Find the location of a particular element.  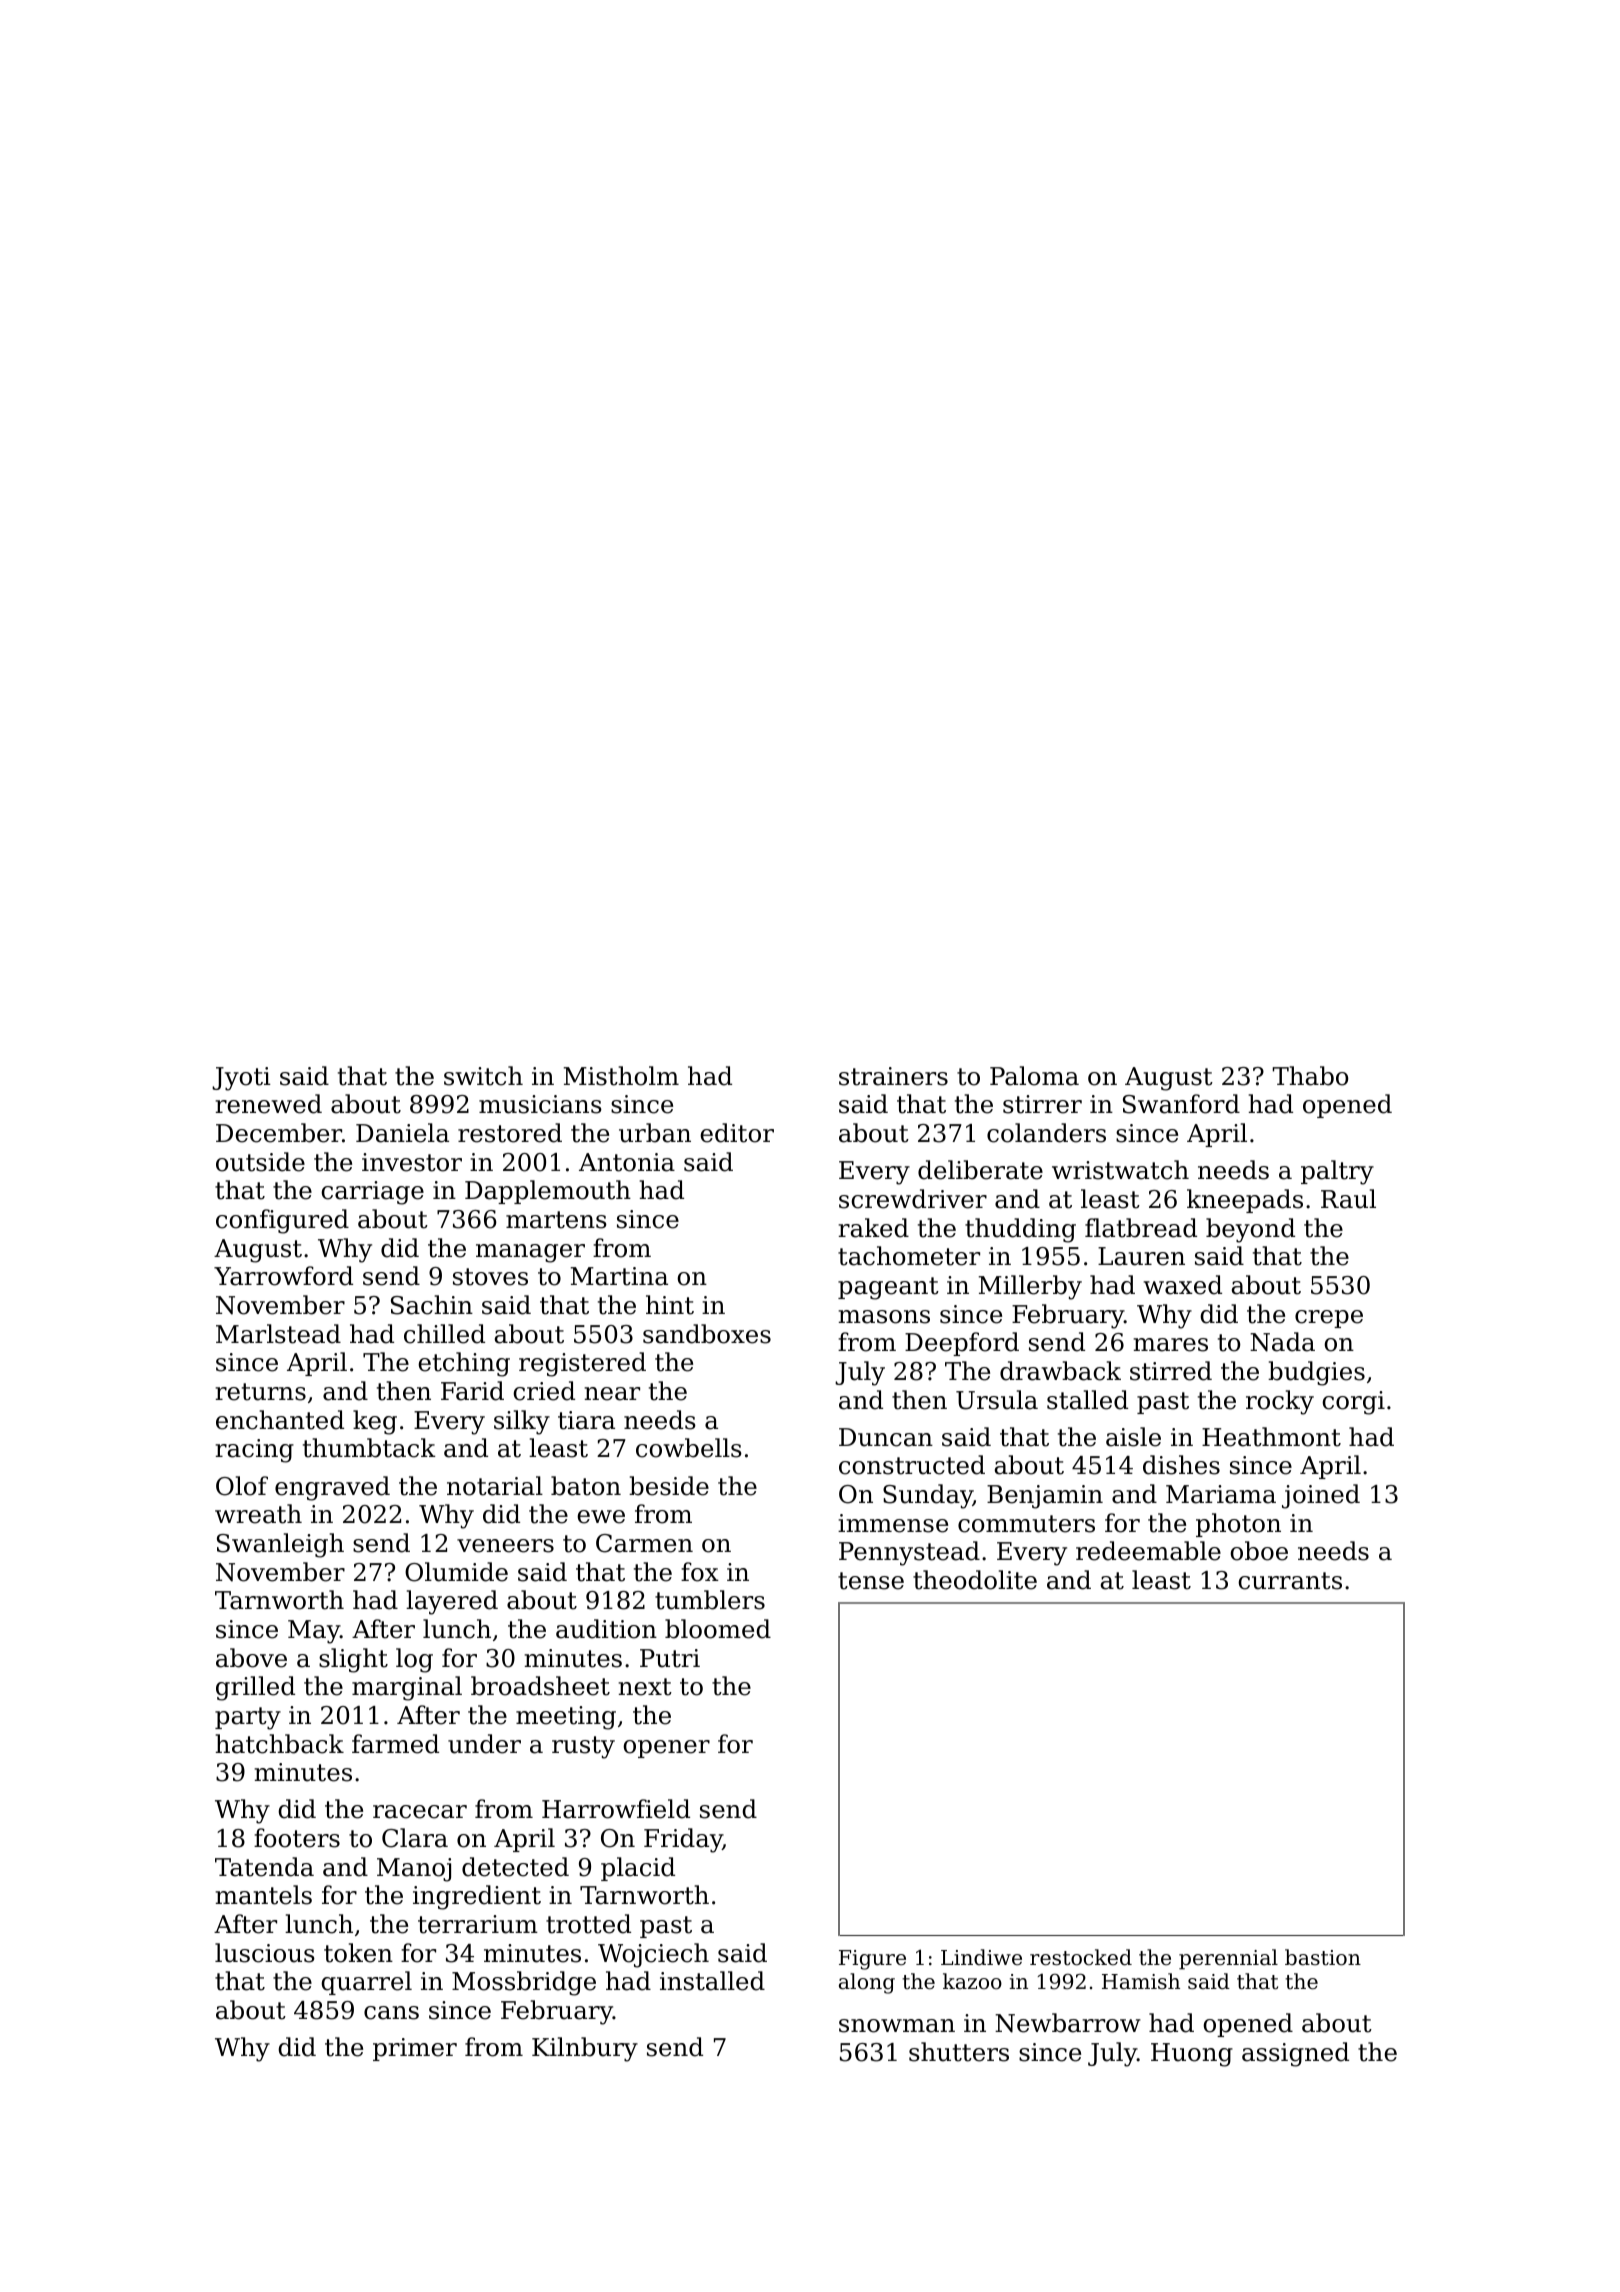

currants is located at coordinates (1290, 1581).
